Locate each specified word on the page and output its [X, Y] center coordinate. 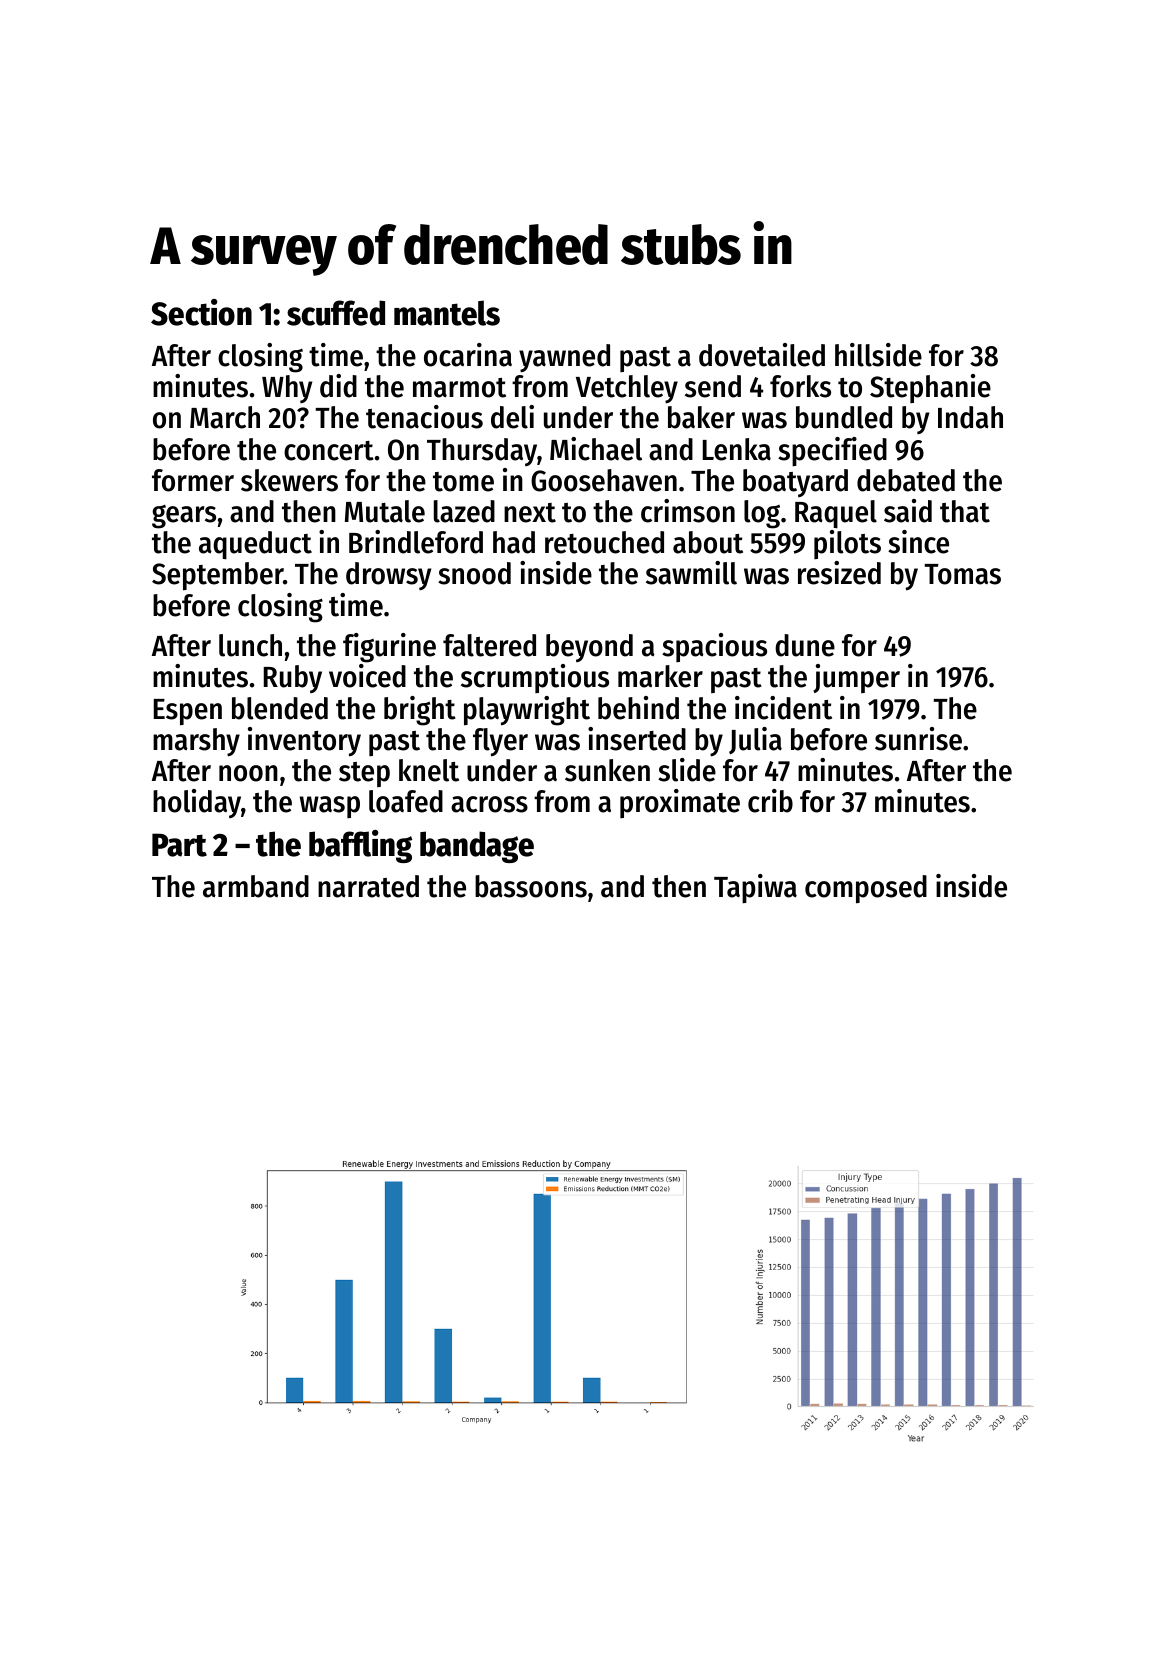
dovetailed [762, 355]
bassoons [531, 886]
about [708, 542]
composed [866, 889]
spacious [714, 647]
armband [256, 886]
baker [701, 417]
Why [287, 389]
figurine [389, 648]
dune [805, 645]
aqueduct [255, 545]
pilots [847, 544]
